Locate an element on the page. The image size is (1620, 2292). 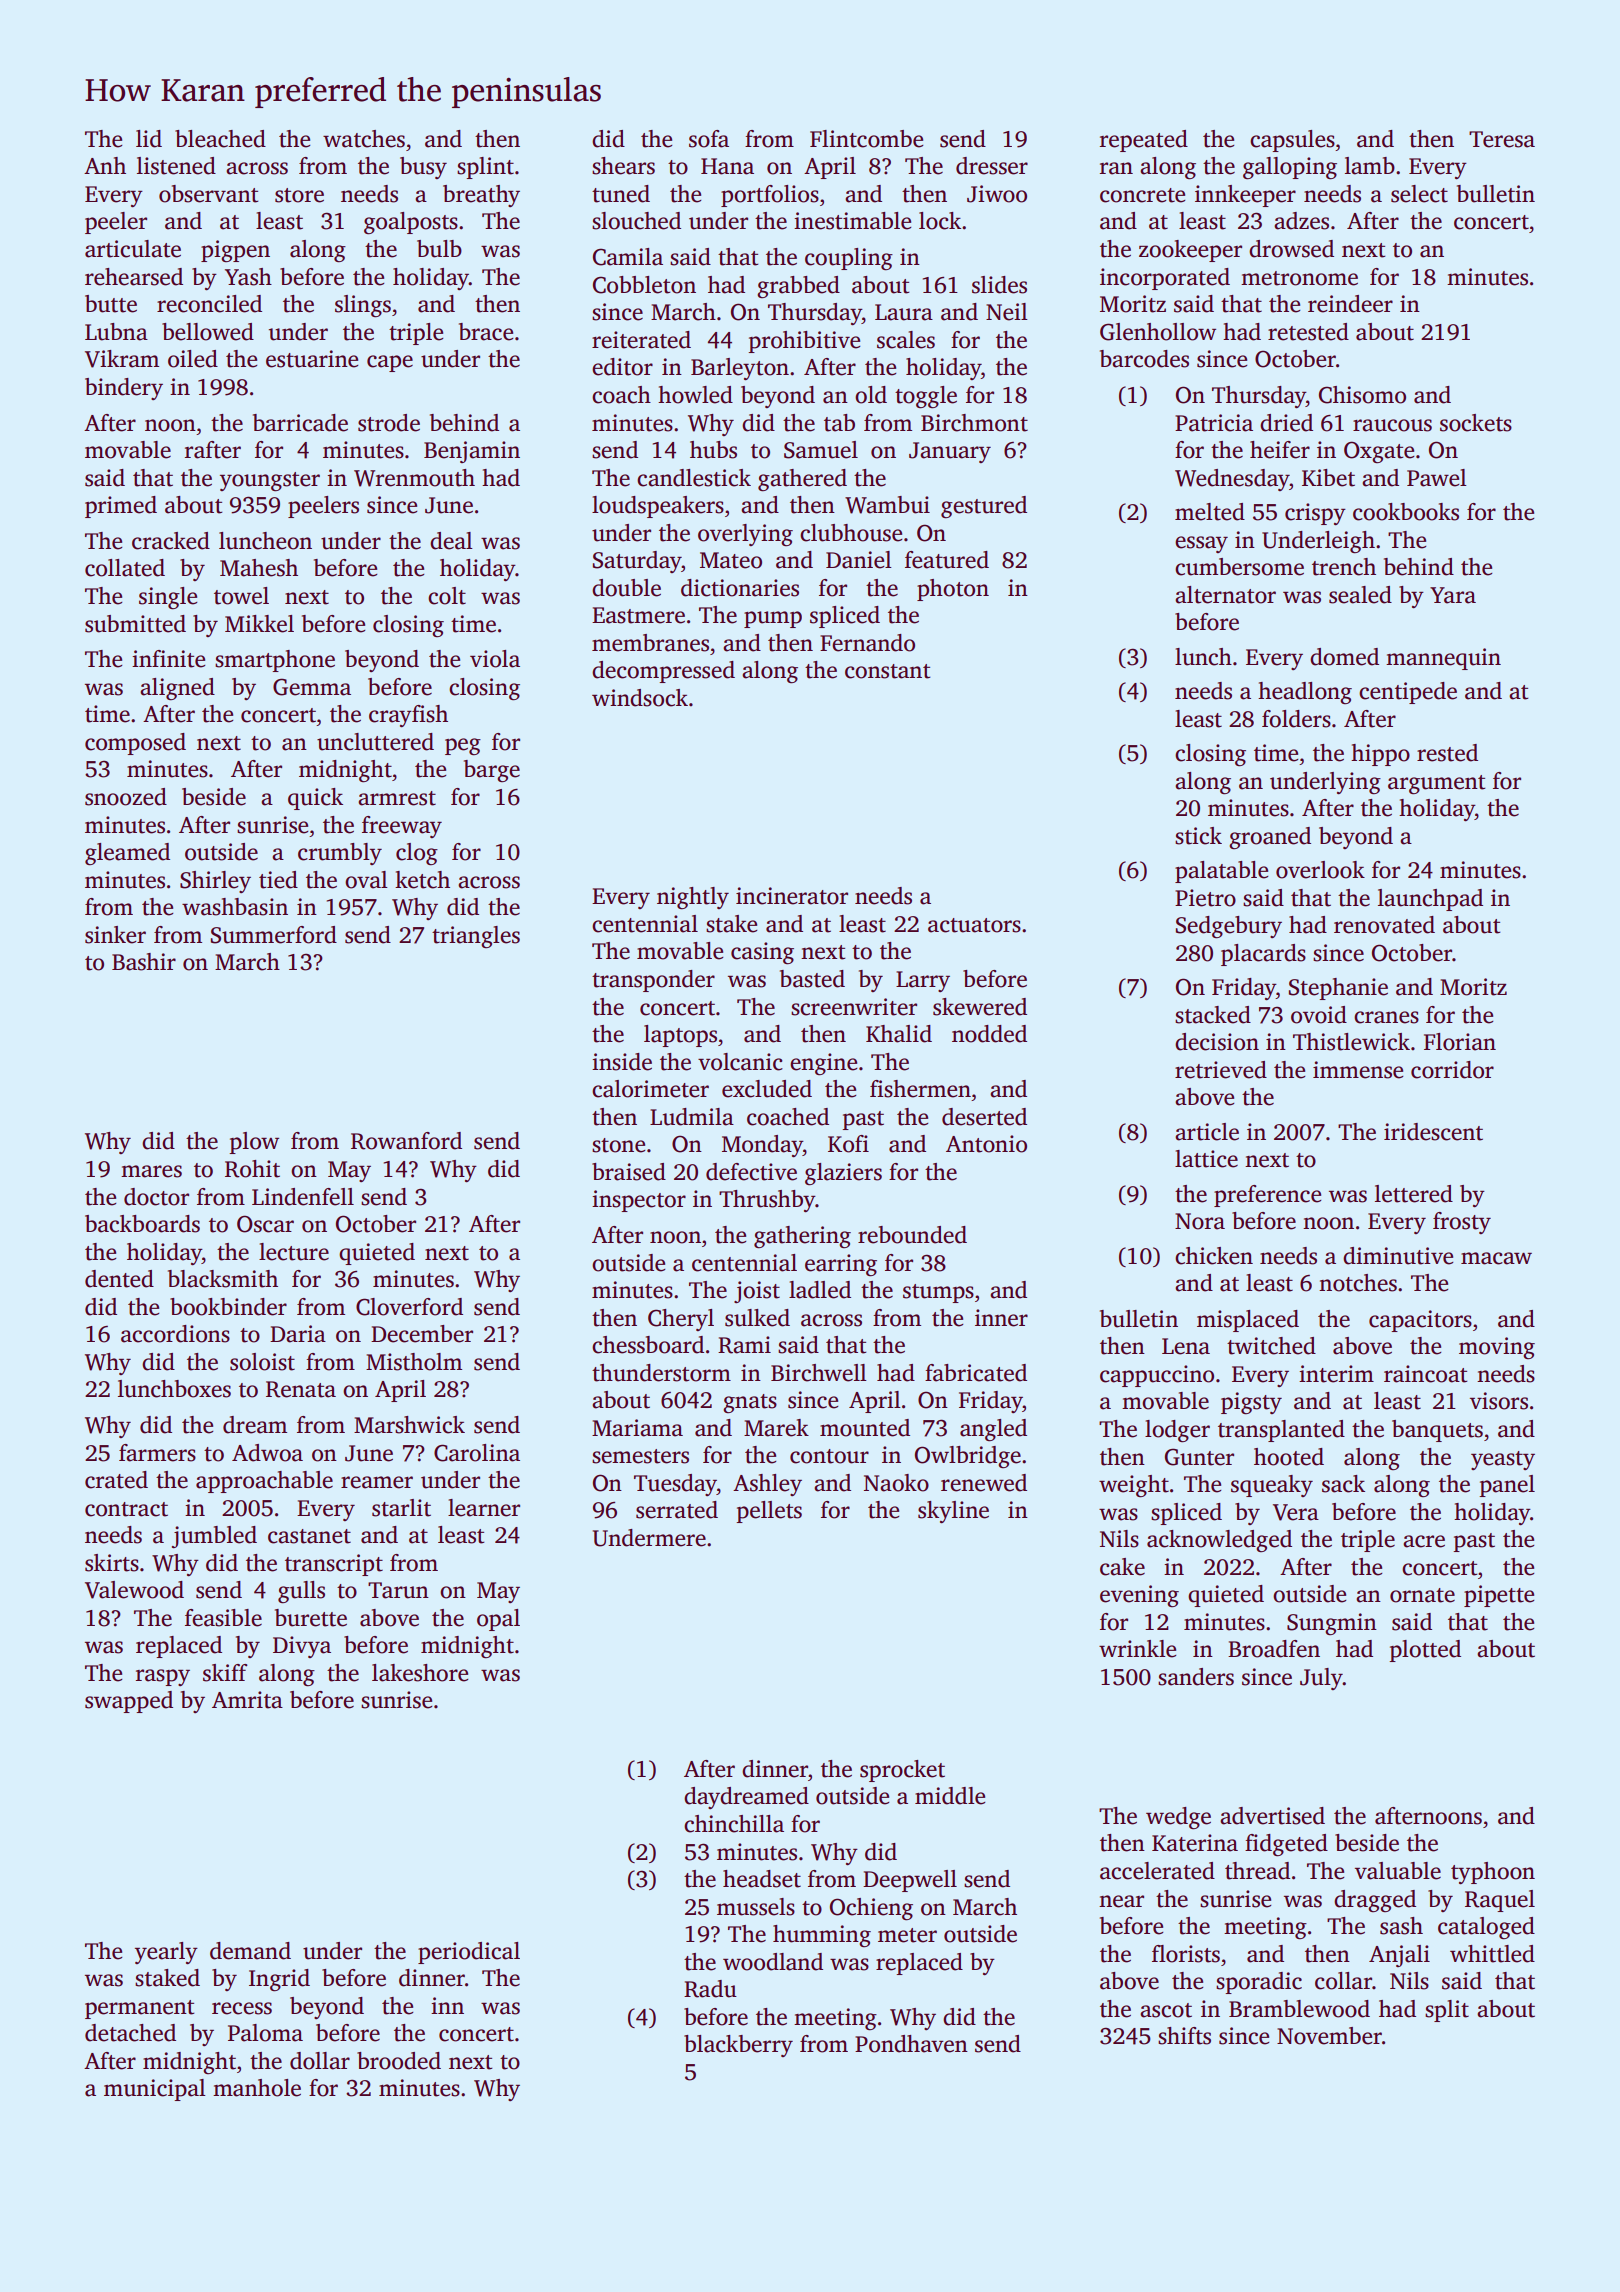
municipal is located at coordinates (154, 2090).
